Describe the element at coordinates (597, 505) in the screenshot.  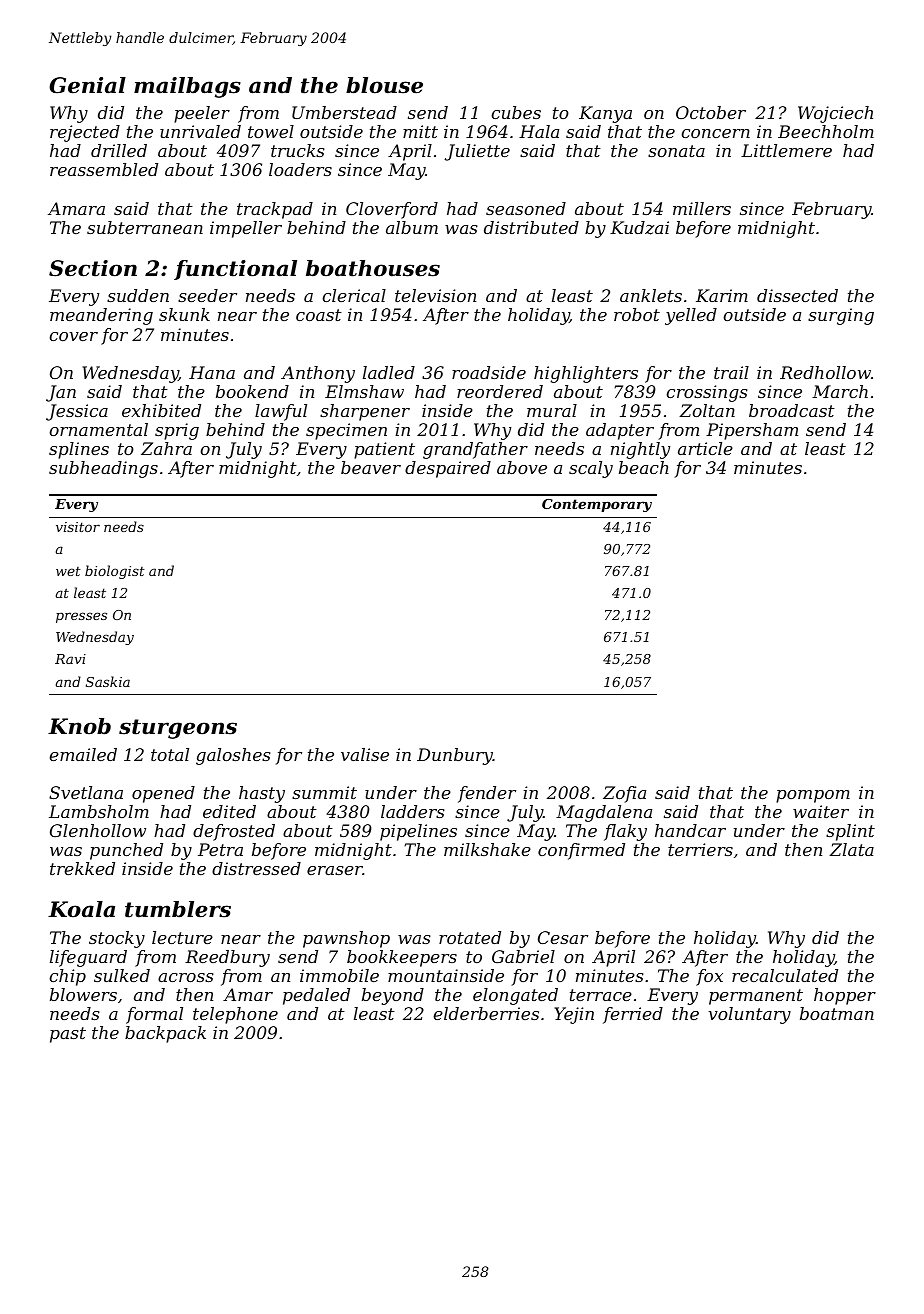
I see `Contemporary` at that location.
